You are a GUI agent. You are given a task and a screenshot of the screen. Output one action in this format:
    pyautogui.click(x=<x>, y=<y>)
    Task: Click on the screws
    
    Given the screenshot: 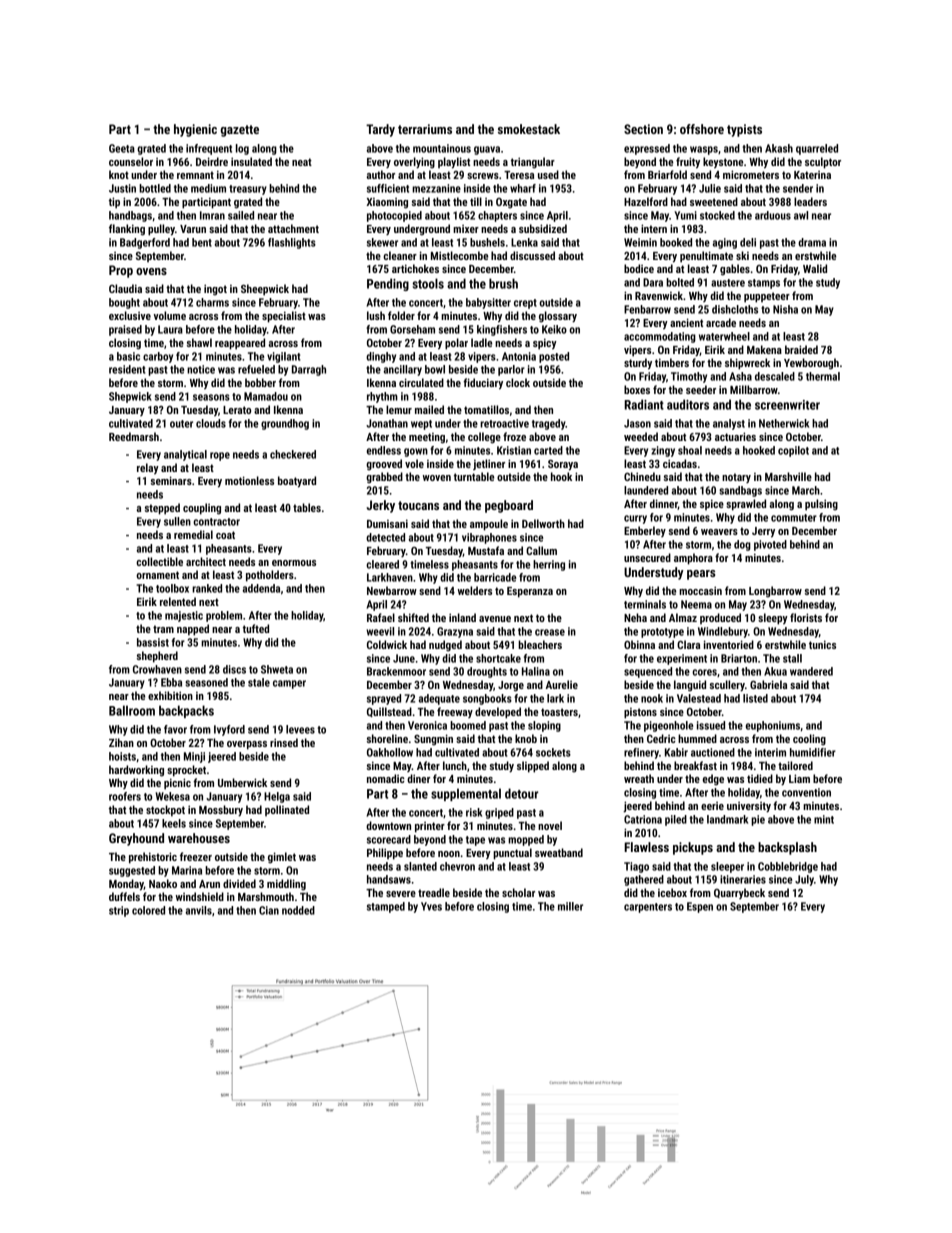 What is the action you would take?
    pyautogui.click(x=483, y=176)
